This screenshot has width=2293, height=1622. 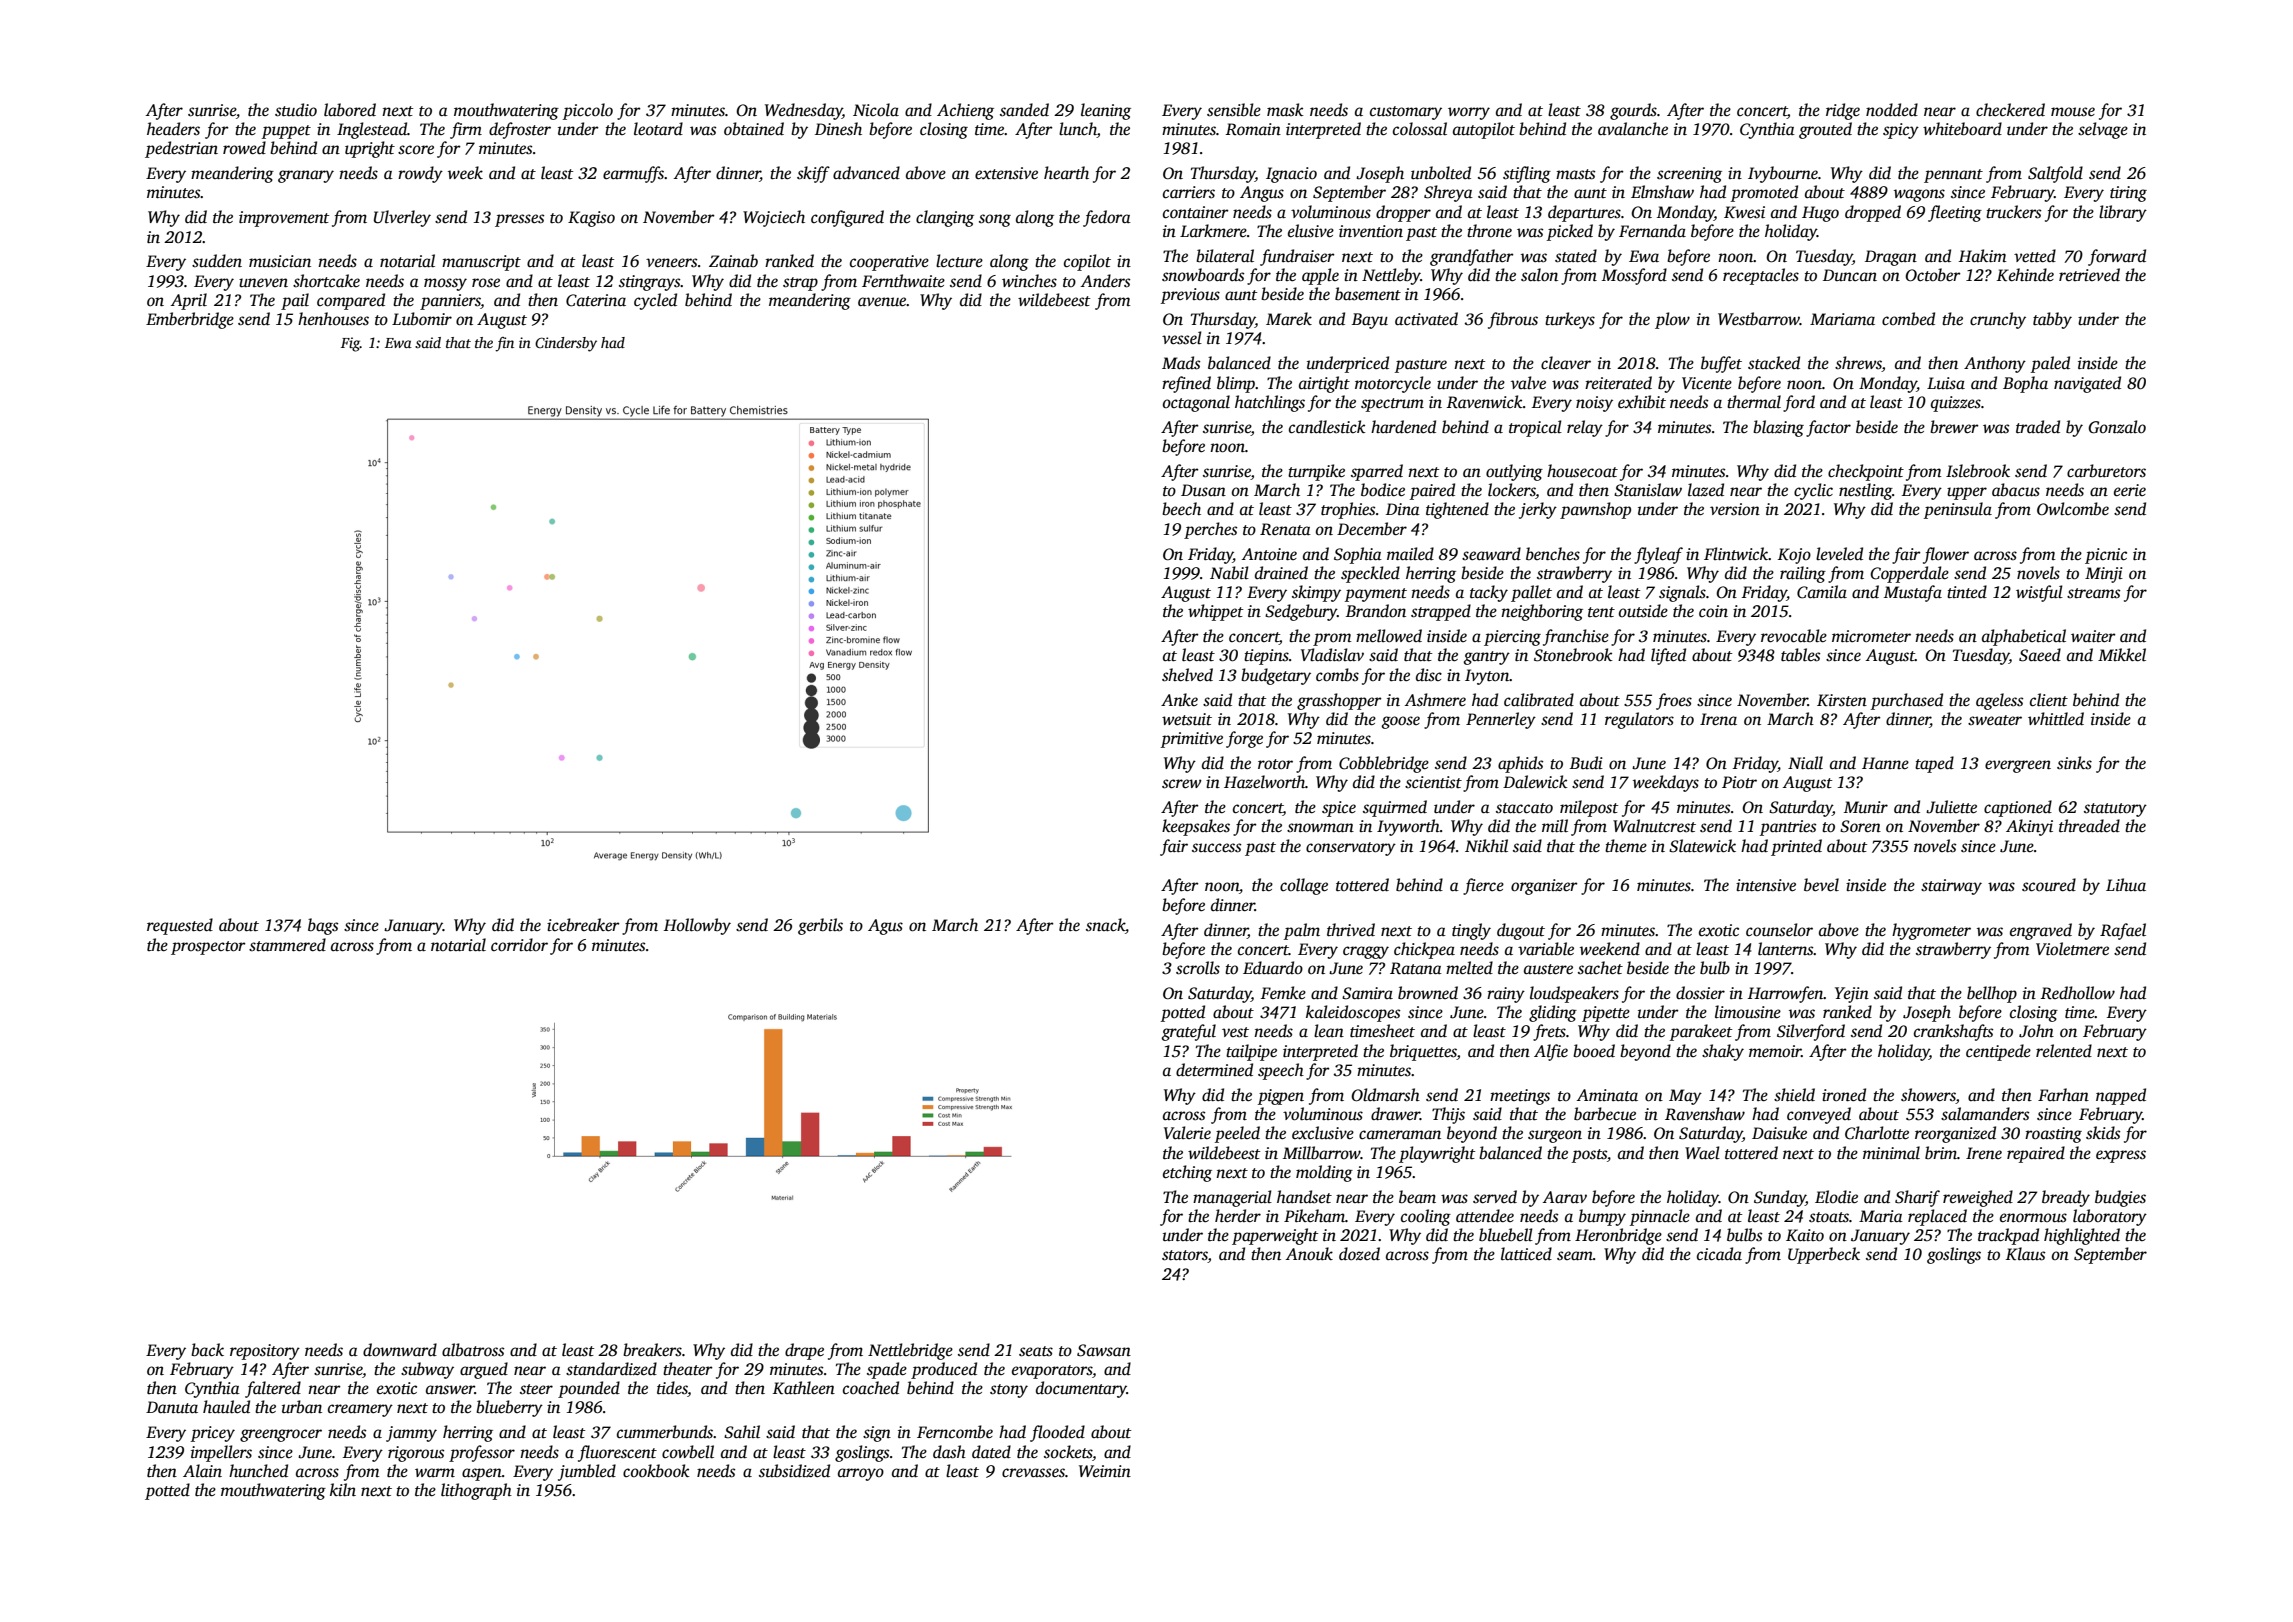 I want to click on stators, so click(x=1185, y=1256).
